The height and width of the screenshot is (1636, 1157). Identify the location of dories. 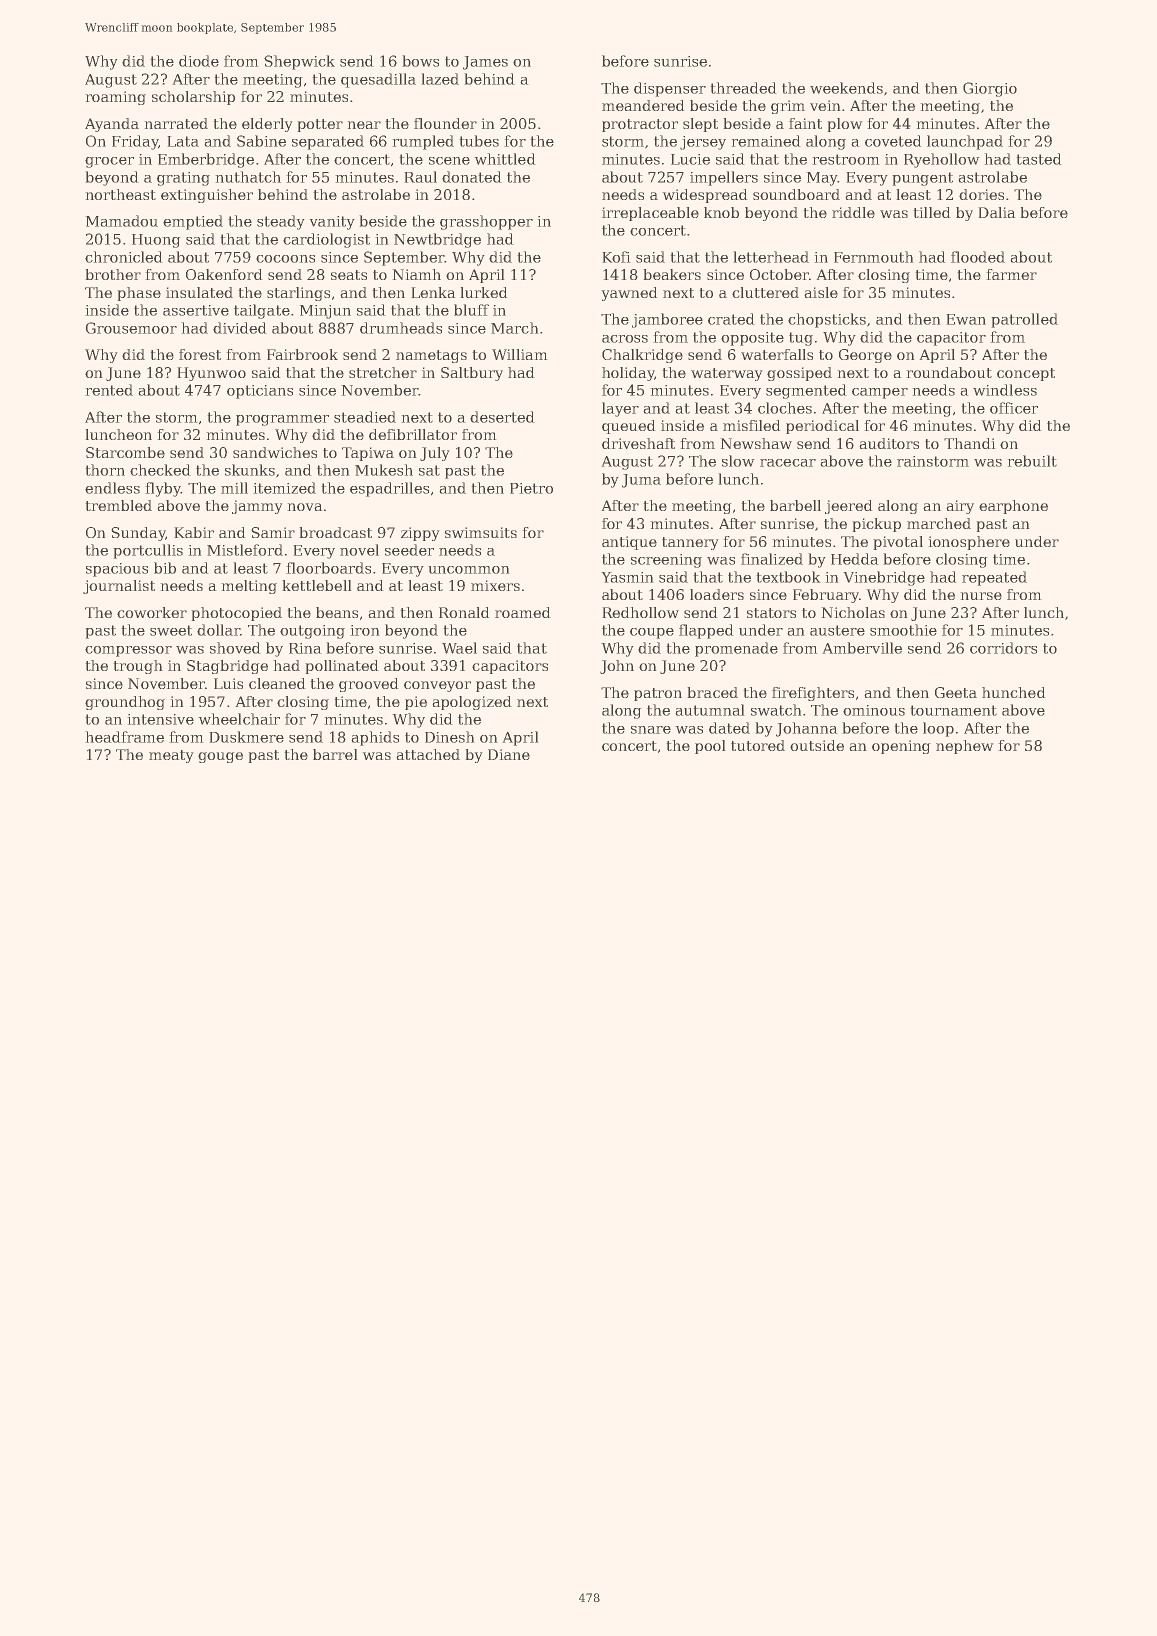
(981, 194).
